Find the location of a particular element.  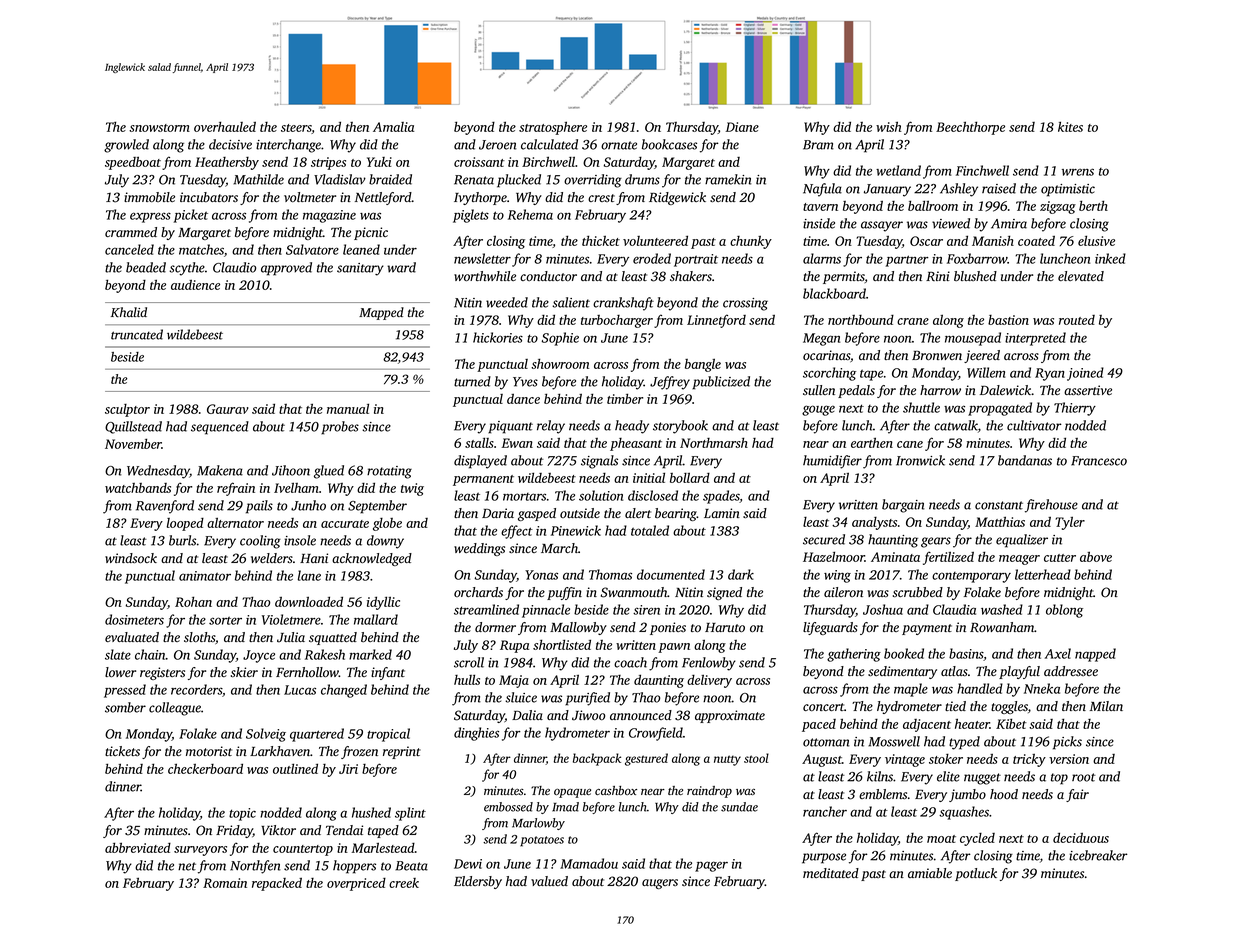

Pinewick is located at coordinates (576, 530).
